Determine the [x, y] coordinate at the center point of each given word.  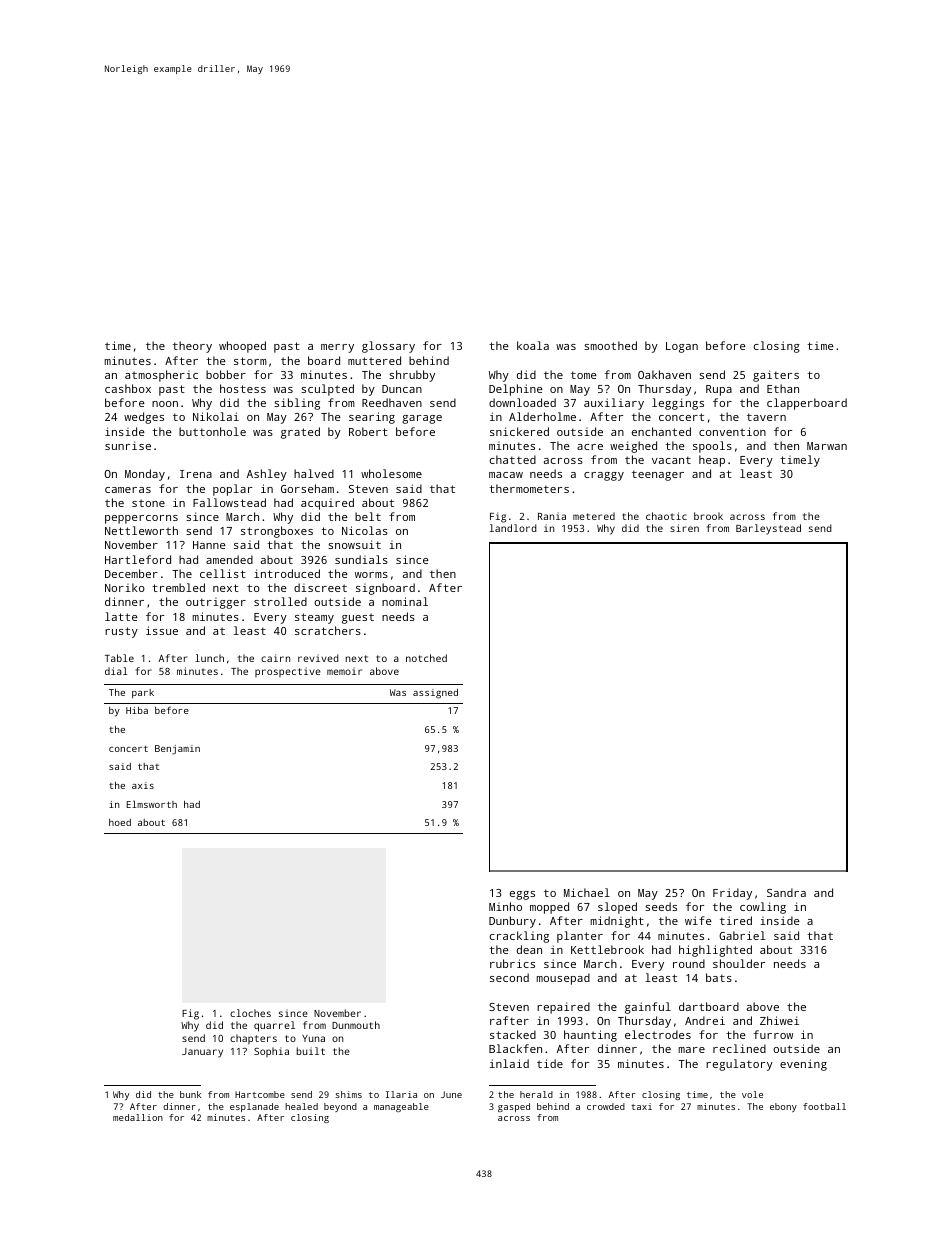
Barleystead [768, 529]
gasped [514, 1107]
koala [533, 345]
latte [121, 616]
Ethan [783, 388]
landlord [513, 528]
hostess [243, 388]
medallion [138, 1117]
